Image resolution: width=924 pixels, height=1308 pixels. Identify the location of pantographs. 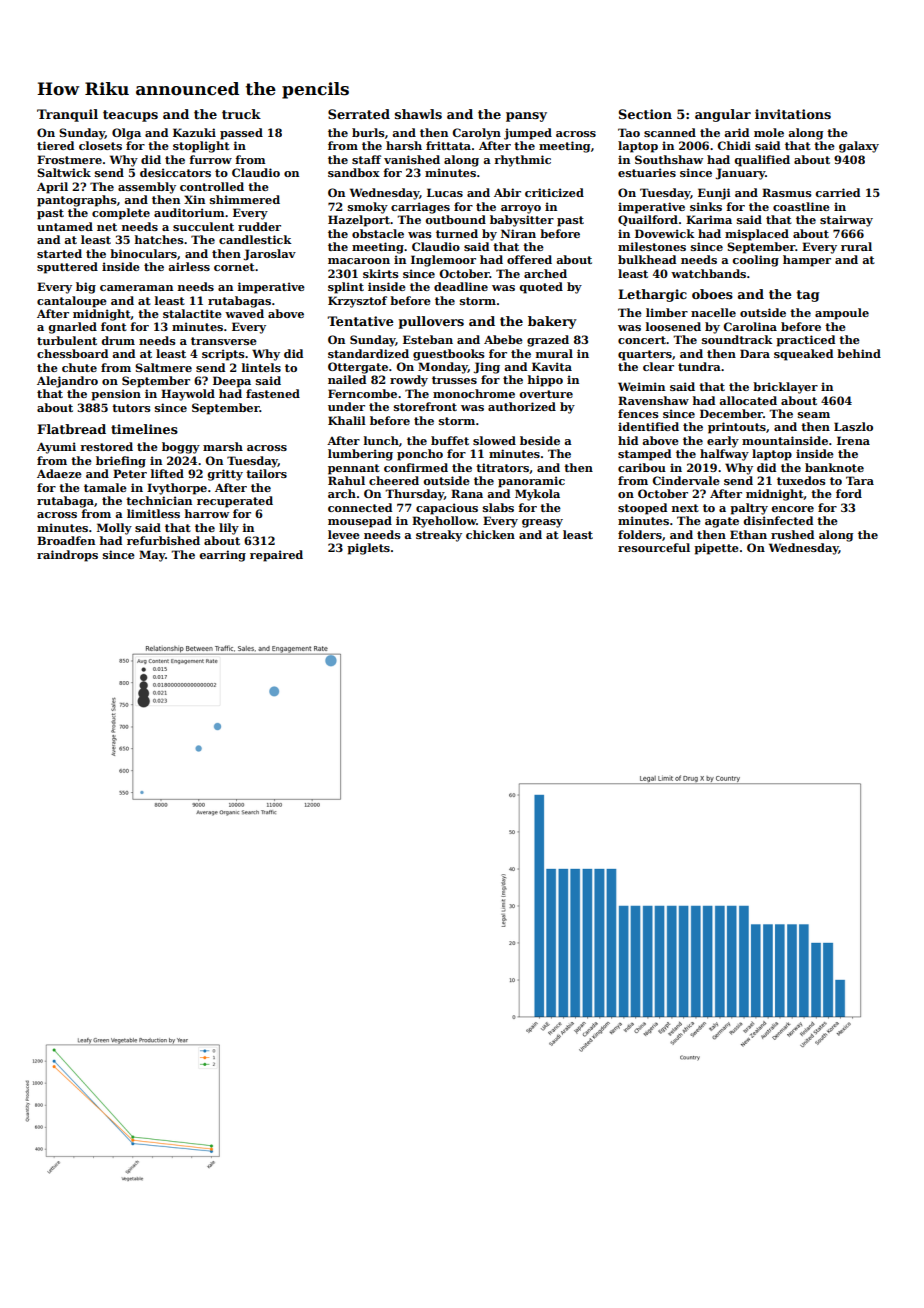
(77, 201).
